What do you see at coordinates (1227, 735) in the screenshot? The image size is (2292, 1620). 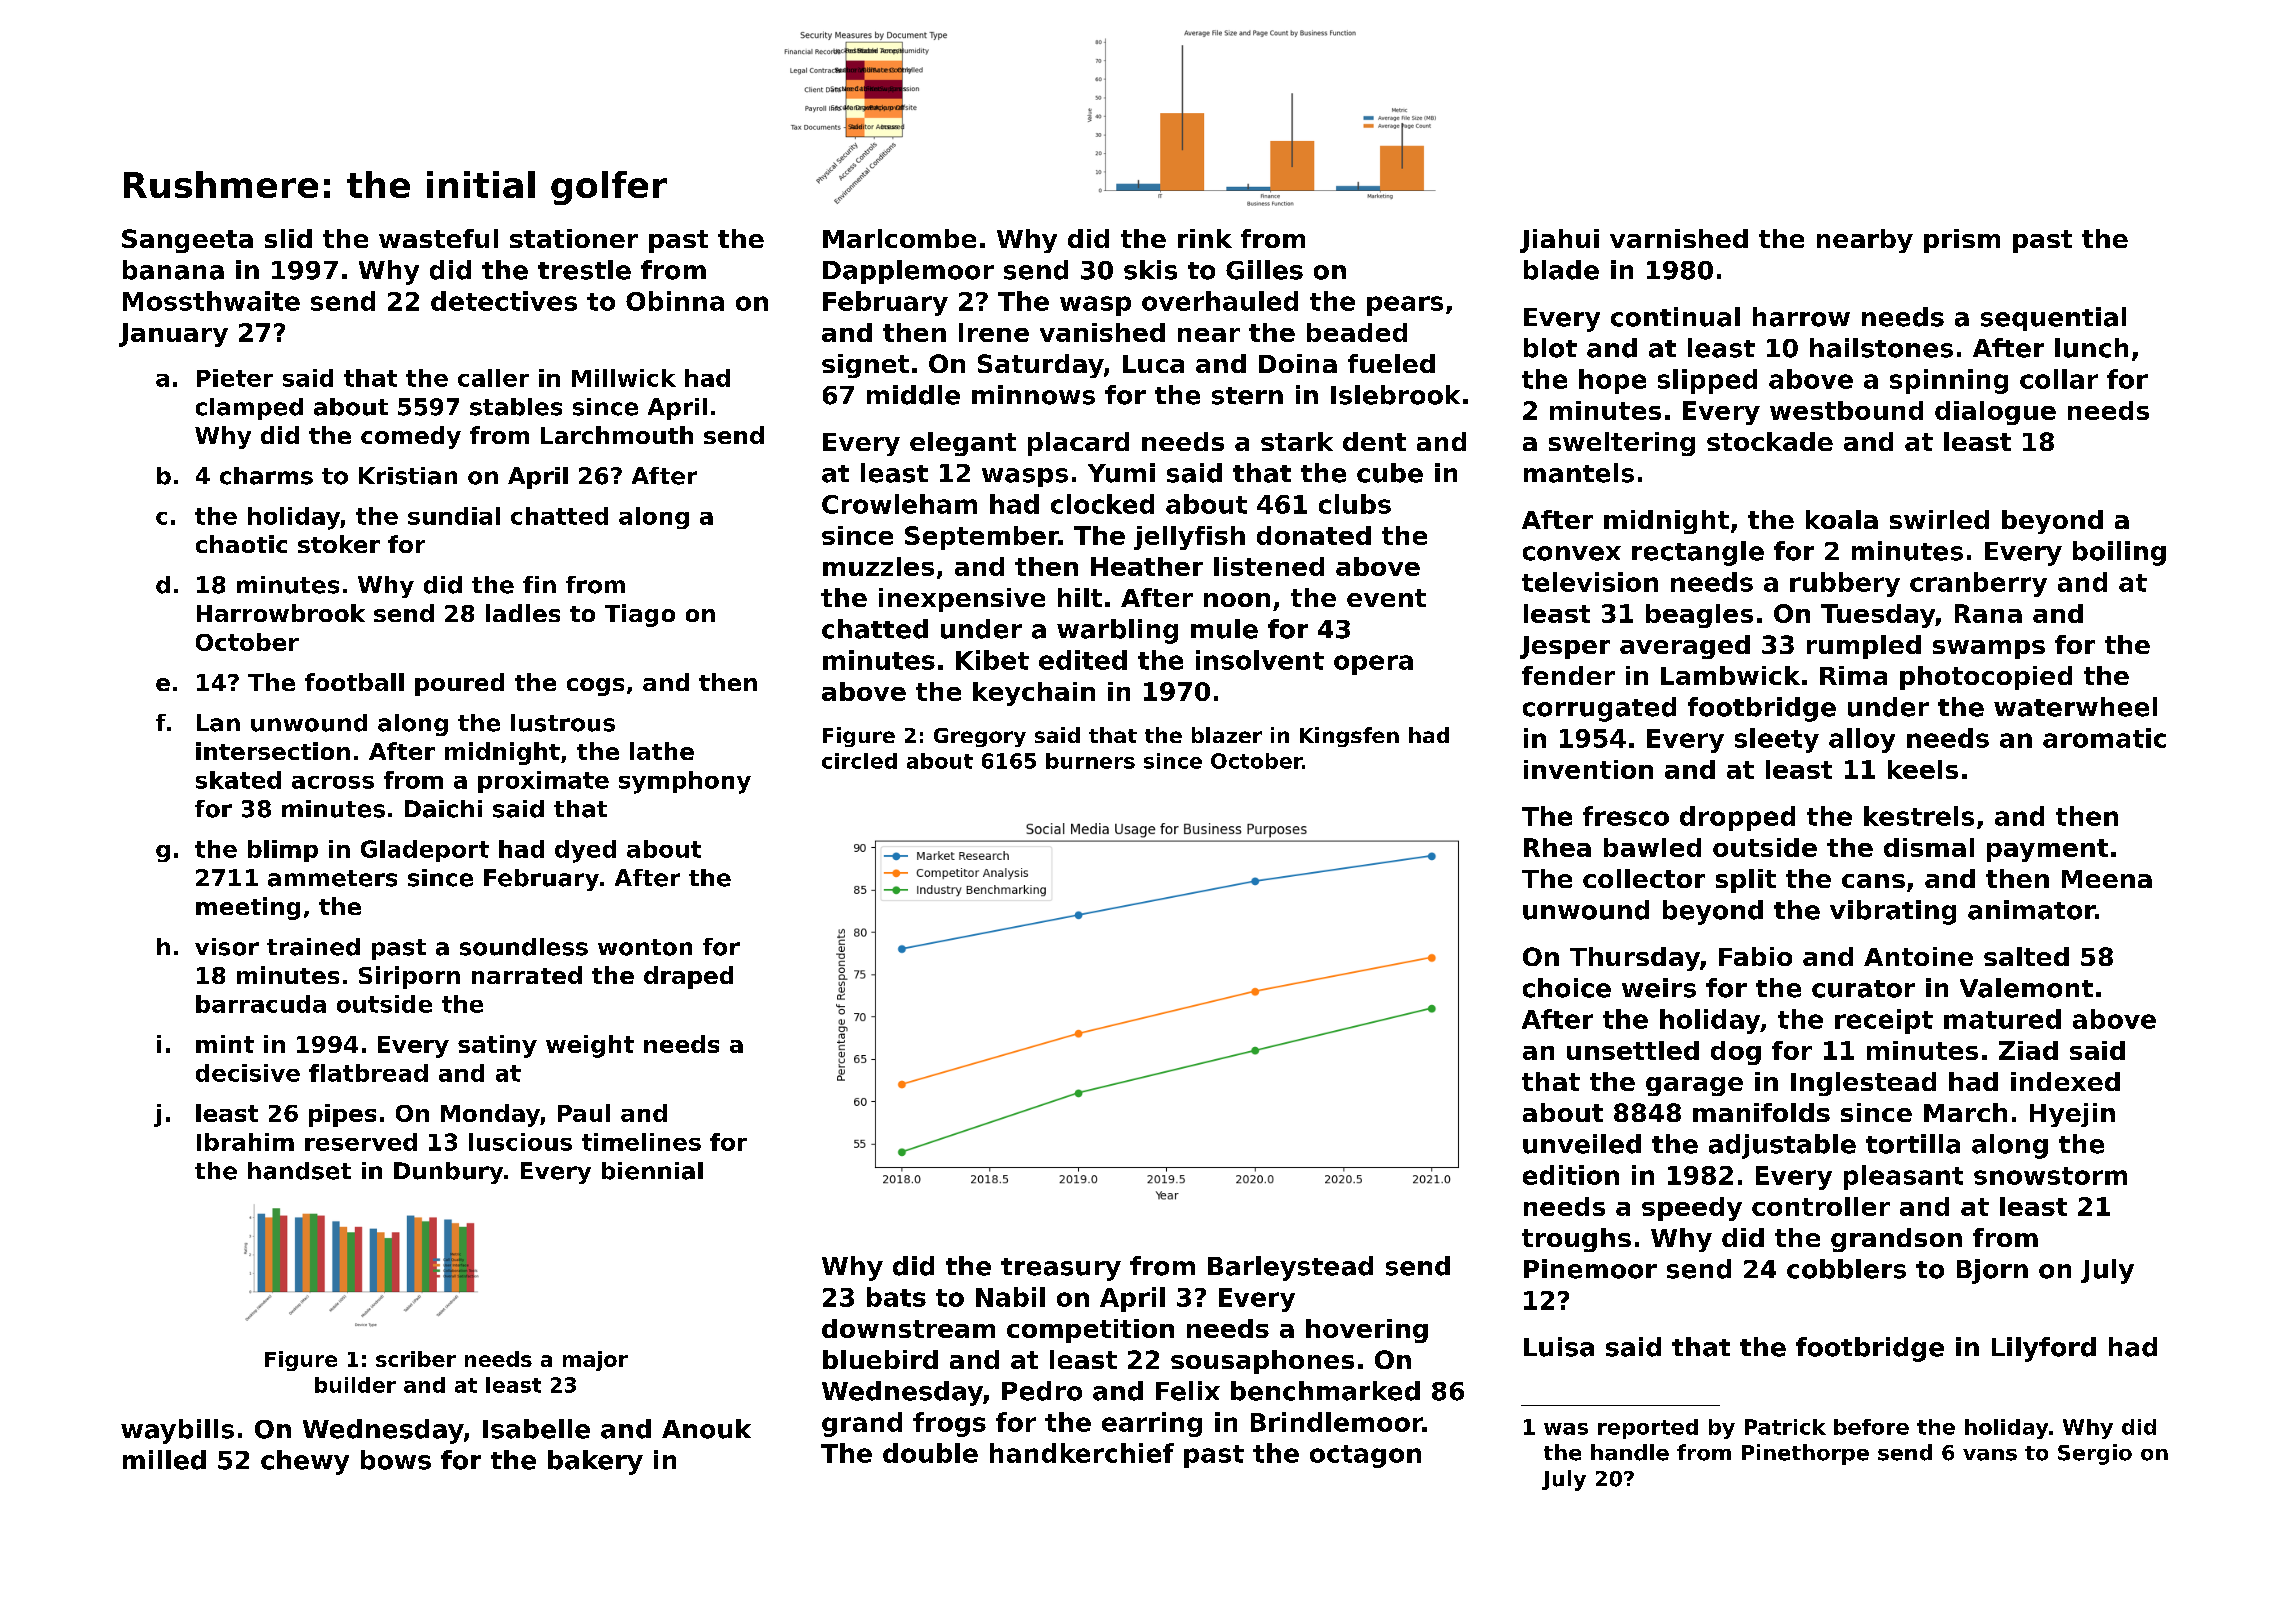 I see `blazer` at bounding box center [1227, 735].
